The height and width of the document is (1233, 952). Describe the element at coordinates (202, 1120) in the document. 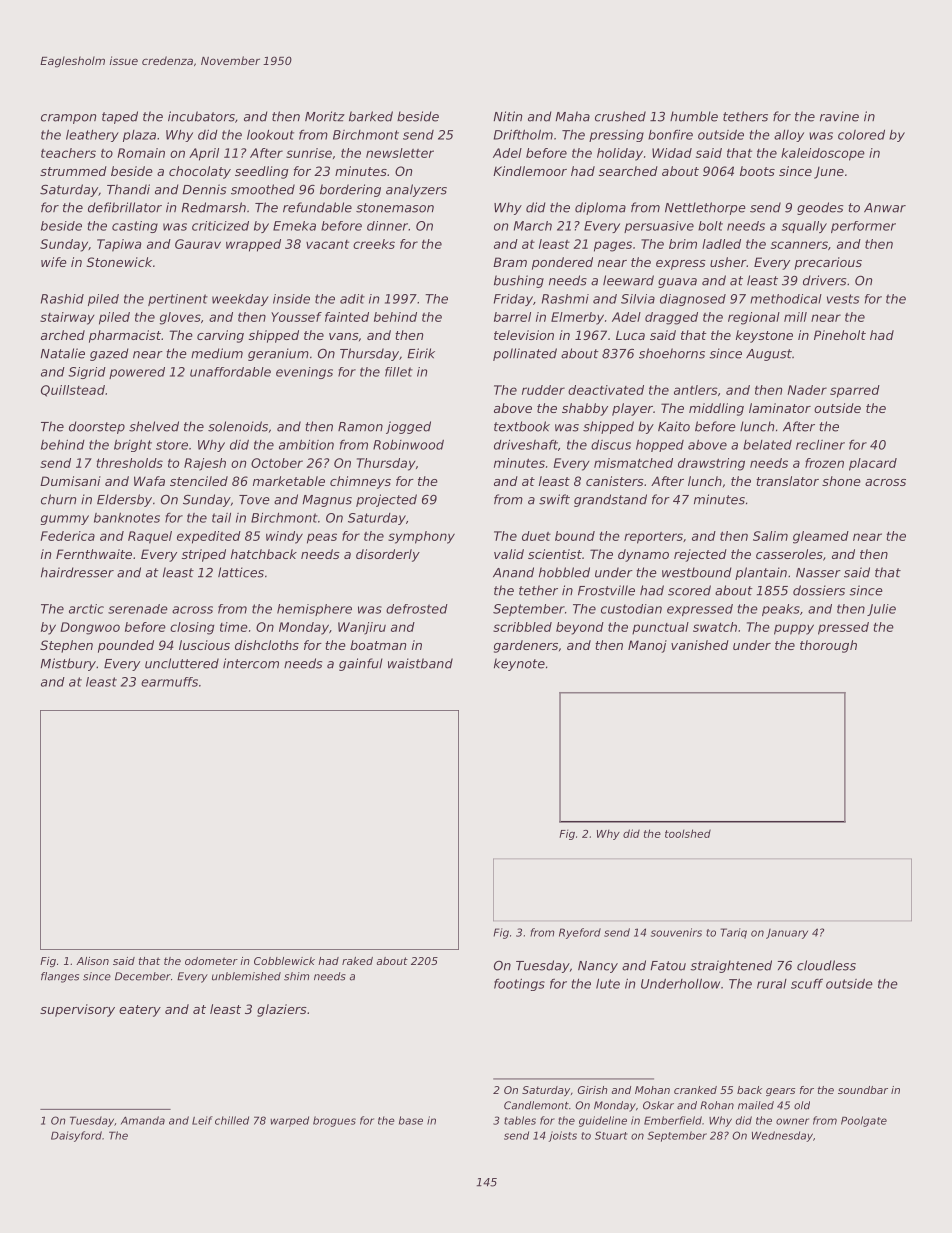

I see `Leif` at that location.
